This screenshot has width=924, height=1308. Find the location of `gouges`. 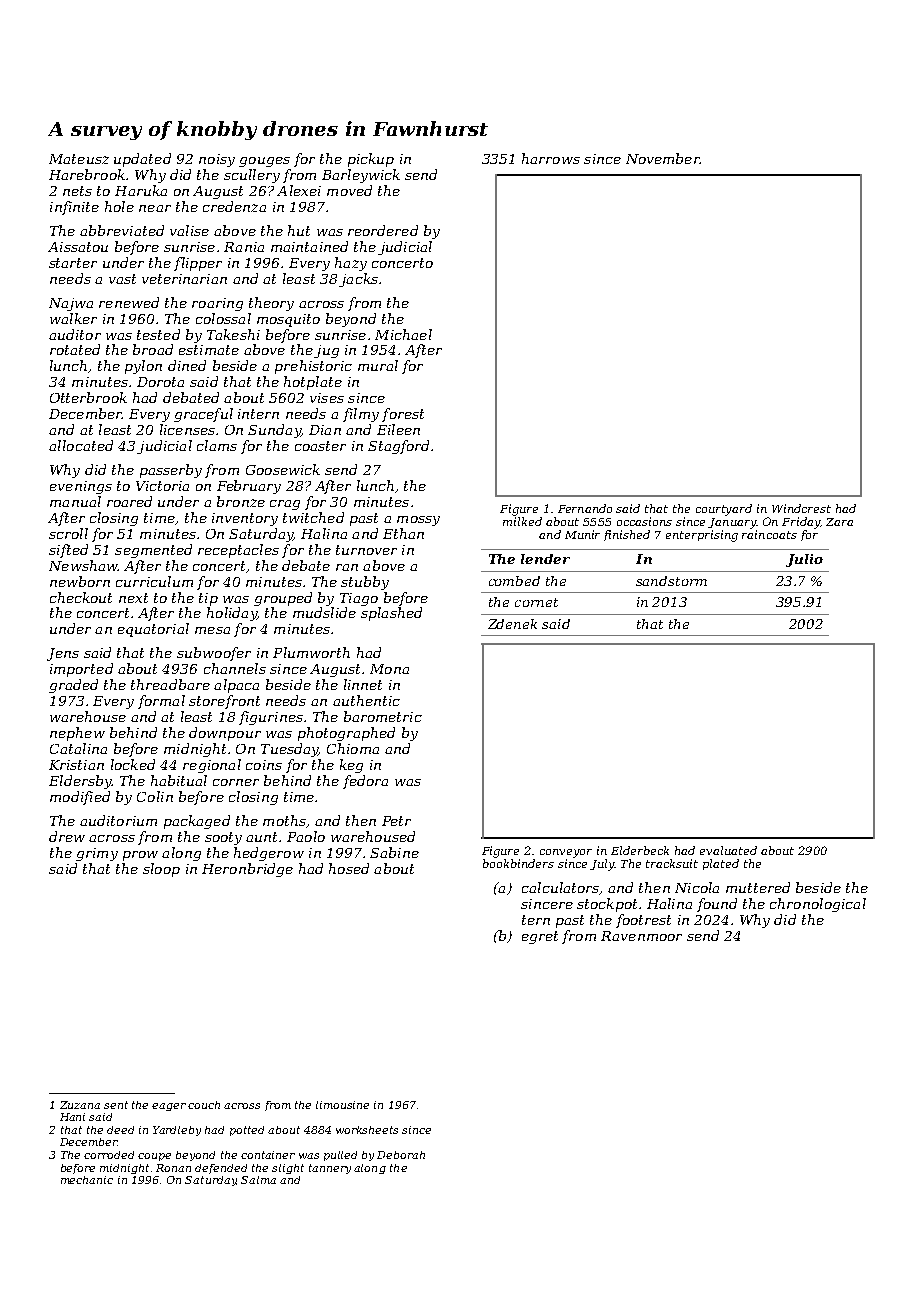

gouges is located at coordinates (264, 162).
